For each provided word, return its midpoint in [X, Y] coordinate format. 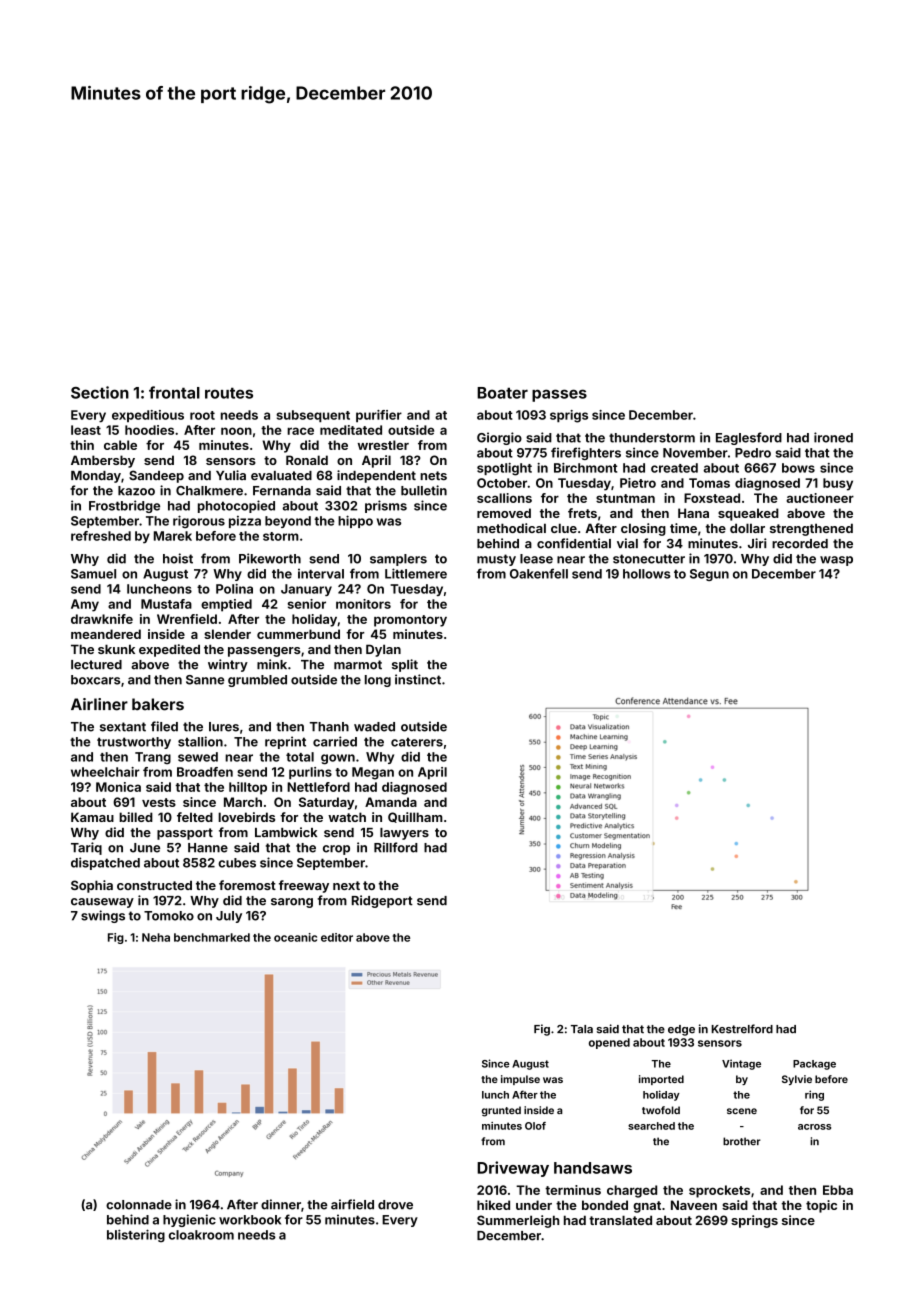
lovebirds [246, 817]
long [378, 681]
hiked [493, 1205]
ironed [833, 437]
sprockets [719, 1191]
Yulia [231, 475]
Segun [709, 575]
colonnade [139, 1205]
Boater [502, 393]
